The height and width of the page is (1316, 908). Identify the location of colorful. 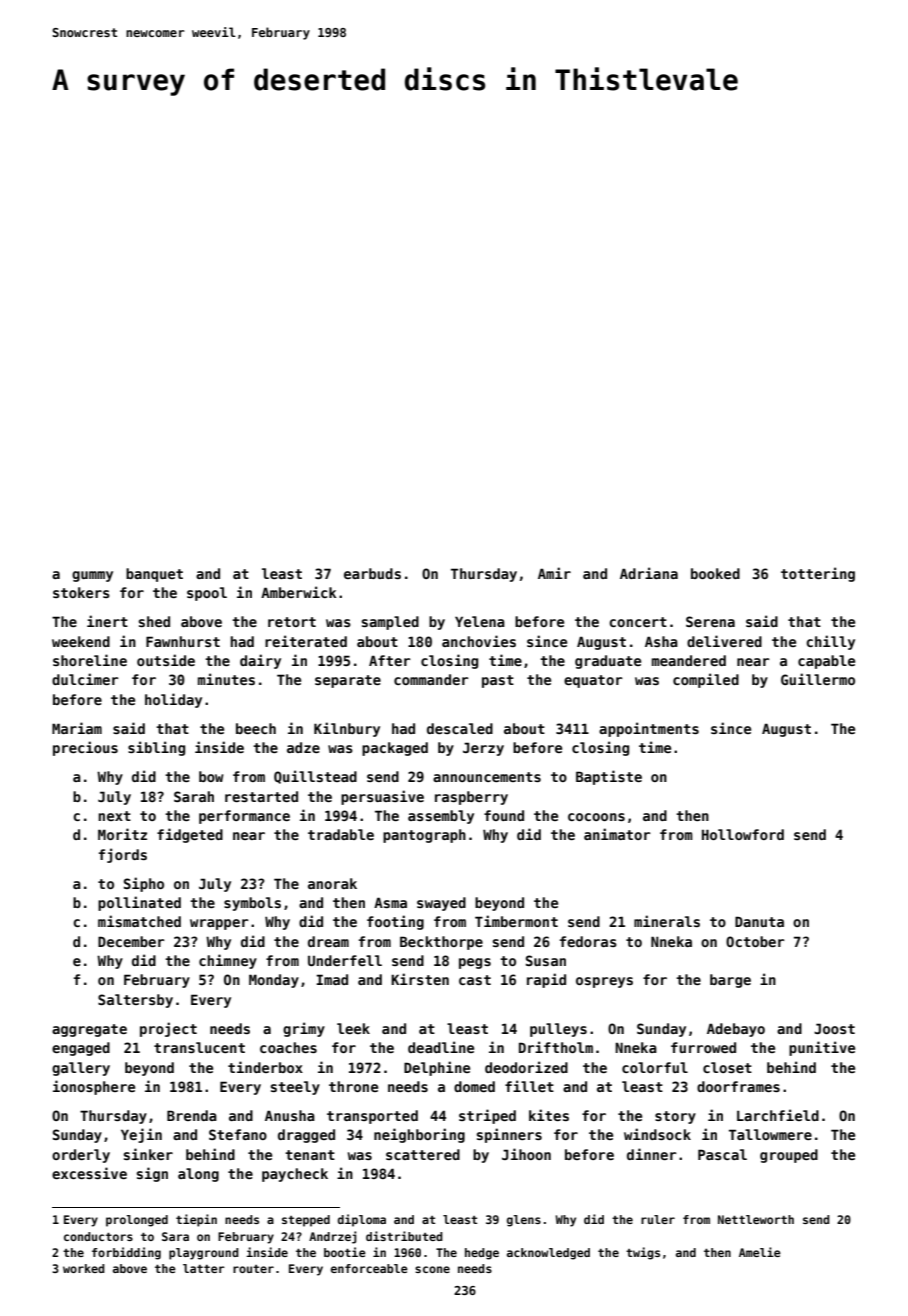
(655, 1067).
